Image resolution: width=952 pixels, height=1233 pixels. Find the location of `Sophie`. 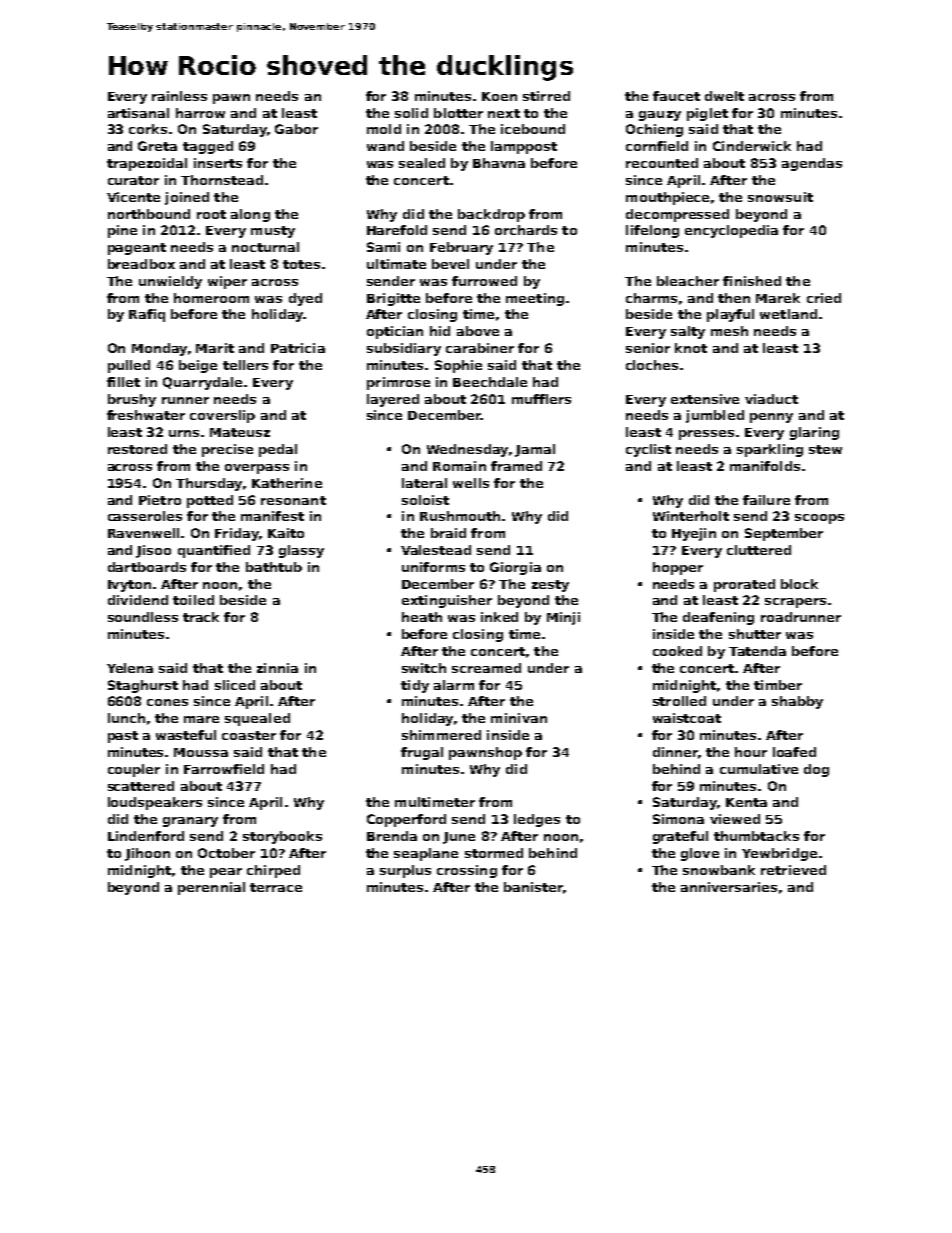

Sophie is located at coordinates (458, 366).
